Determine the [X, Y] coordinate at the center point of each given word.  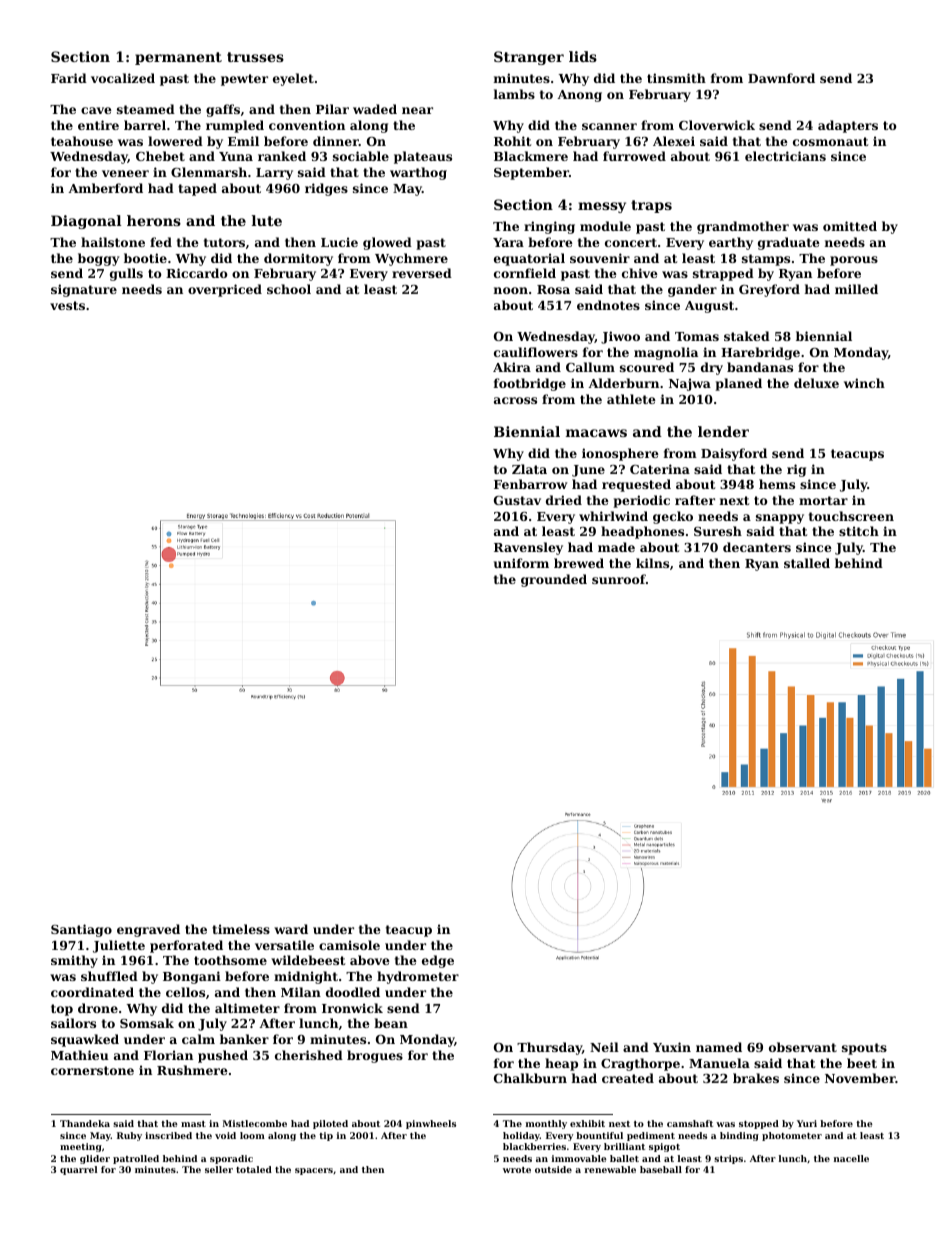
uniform [521, 563]
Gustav [517, 500]
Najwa [690, 384]
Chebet [160, 156]
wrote [517, 1170]
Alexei [674, 141]
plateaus [423, 157]
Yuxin [672, 1047]
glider [95, 1159]
